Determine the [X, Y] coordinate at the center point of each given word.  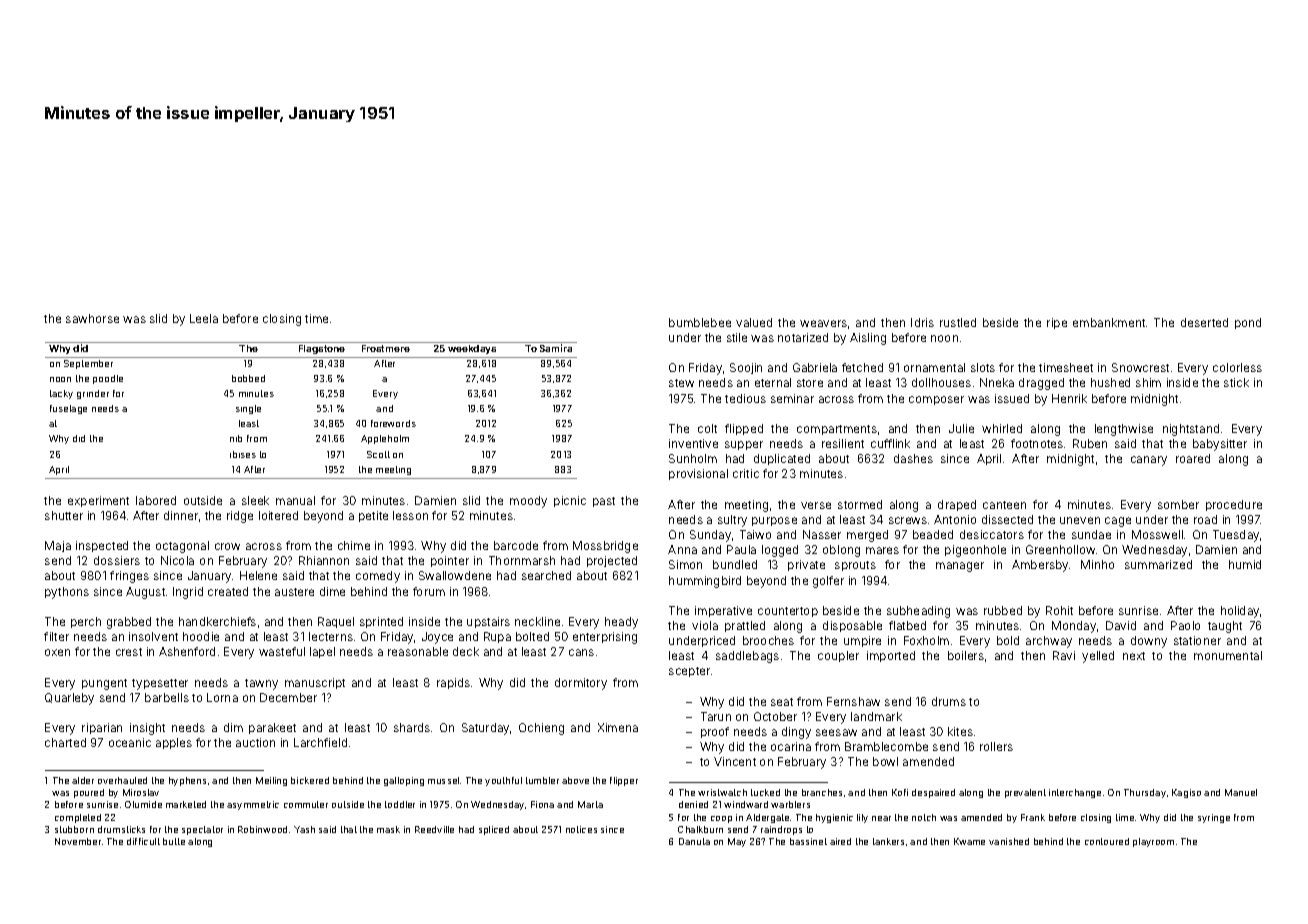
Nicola [177, 560]
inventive [693, 443]
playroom [1153, 842]
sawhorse [92, 318]
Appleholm [385, 439]
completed [78, 818]
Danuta [694, 841]
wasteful [282, 651]
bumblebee [700, 322]
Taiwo [755, 534]
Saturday [485, 729]
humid [1245, 564]
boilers [966, 655]
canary [1149, 461]
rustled [958, 322]
